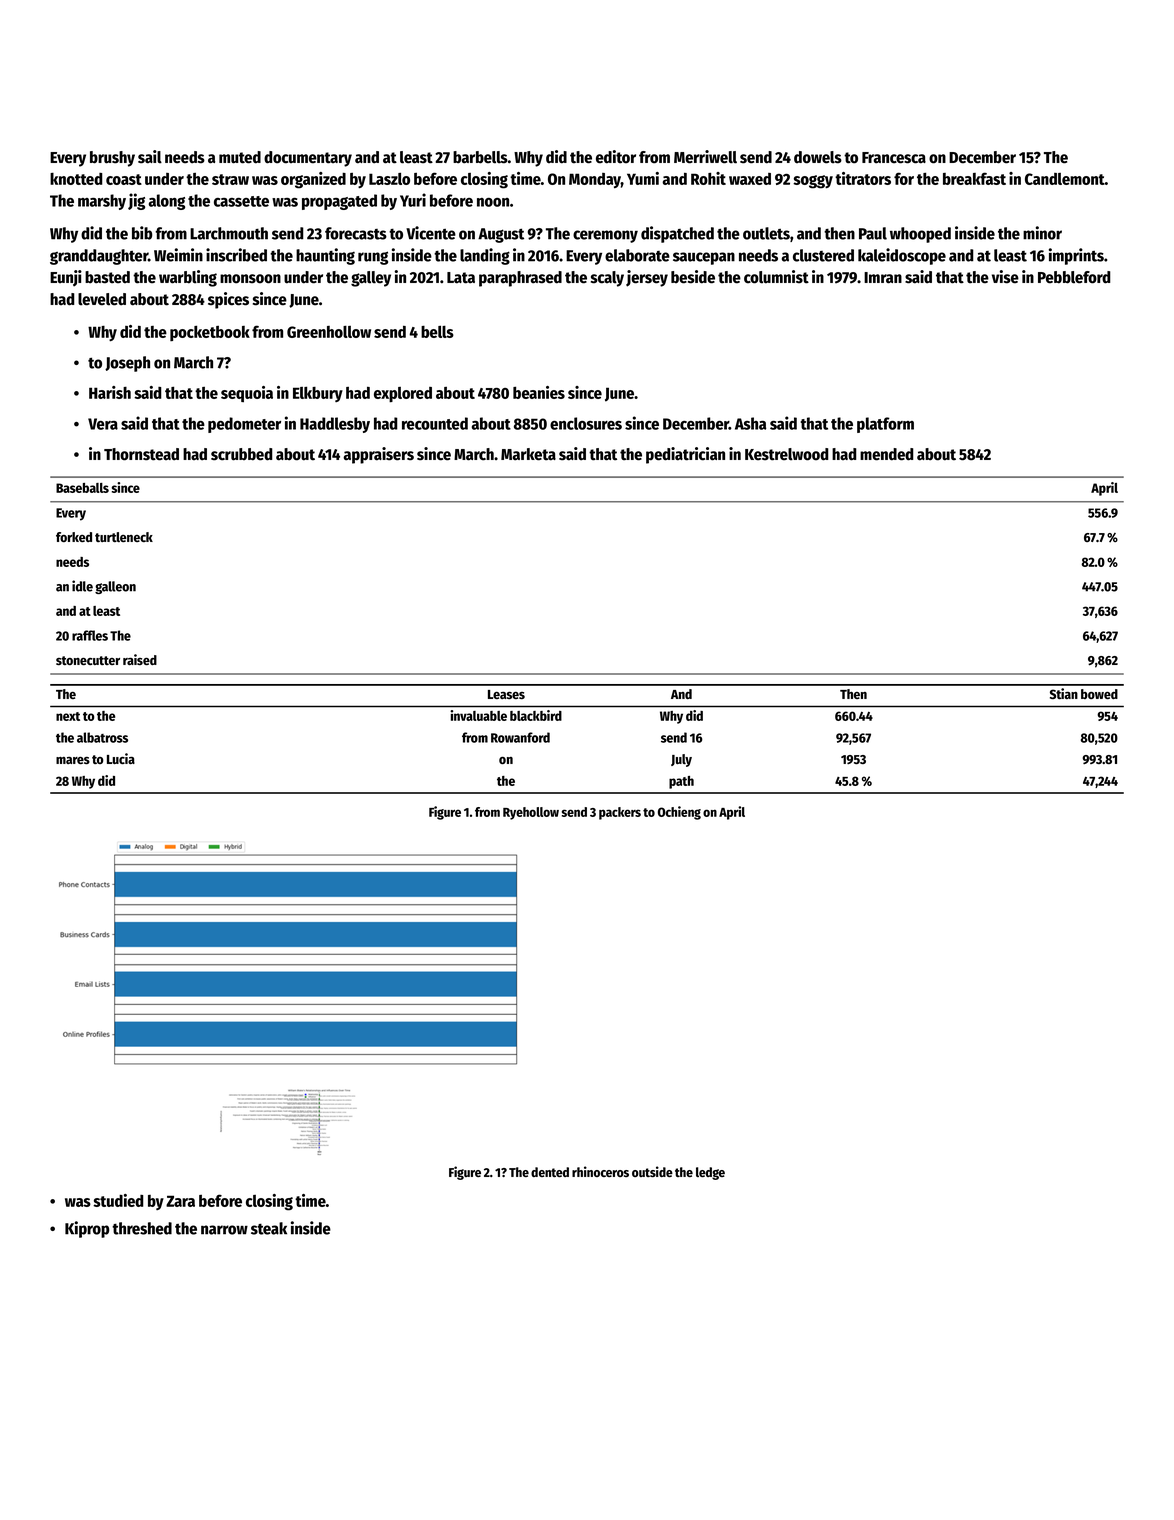 The height and width of the page is (1520, 1174). What do you see at coordinates (550, 1172) in the page?
I see `dented` at bounding box center [550, 1172].
